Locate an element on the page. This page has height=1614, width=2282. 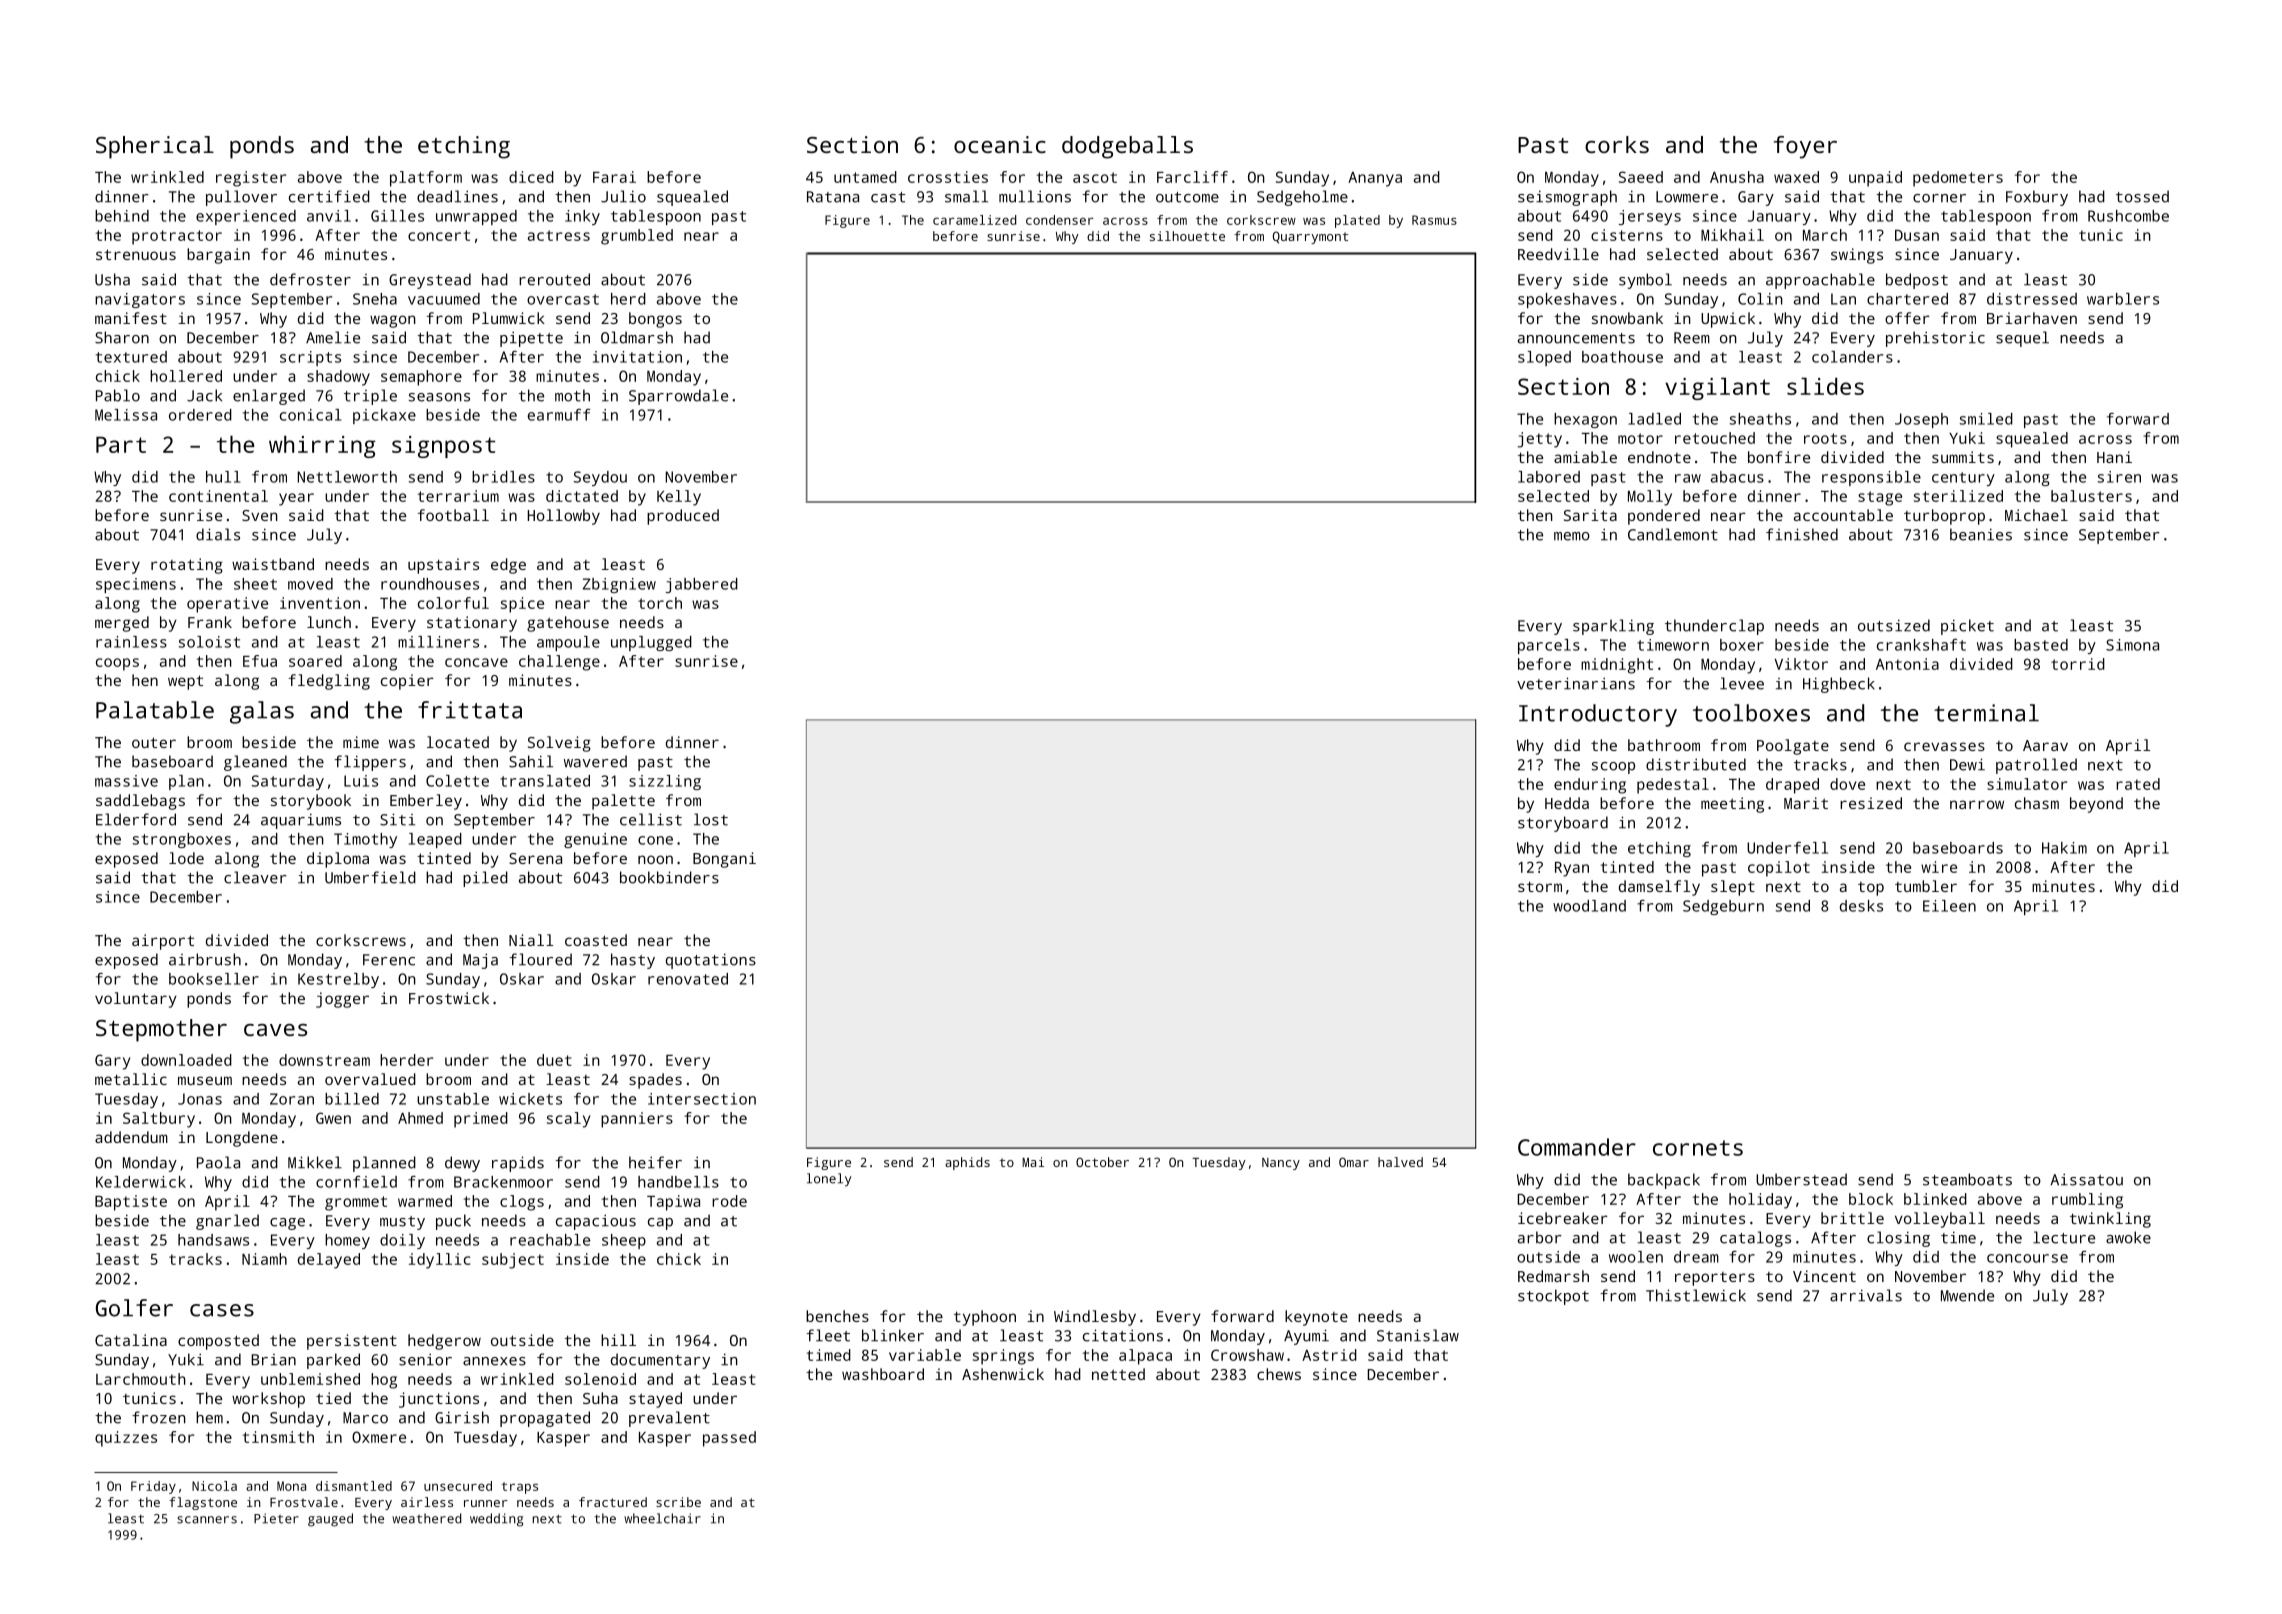
oceanic is located at coordinates (1000, 144).
